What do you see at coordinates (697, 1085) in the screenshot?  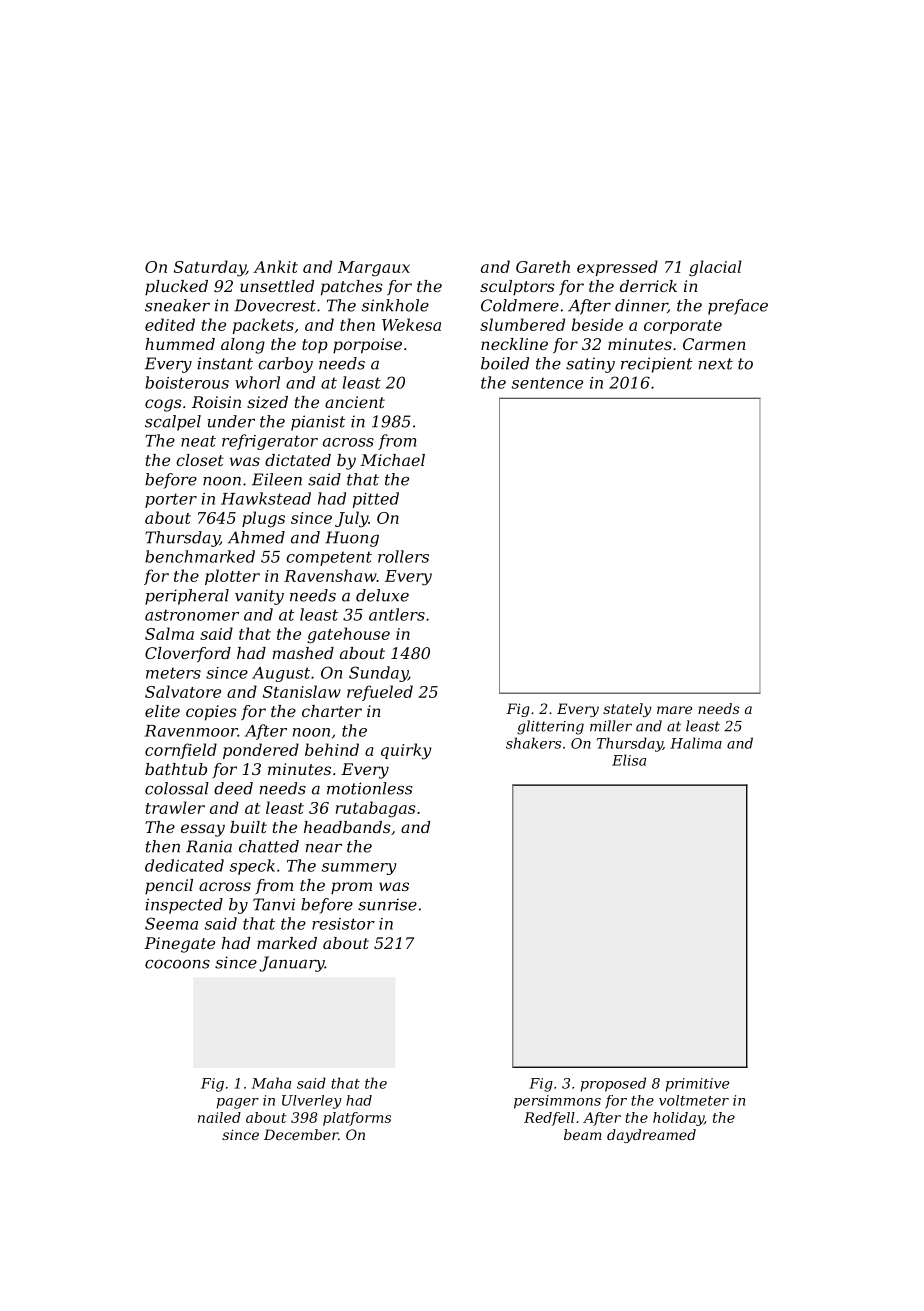 I see `primitive` at bounding box center [697, 1085].
